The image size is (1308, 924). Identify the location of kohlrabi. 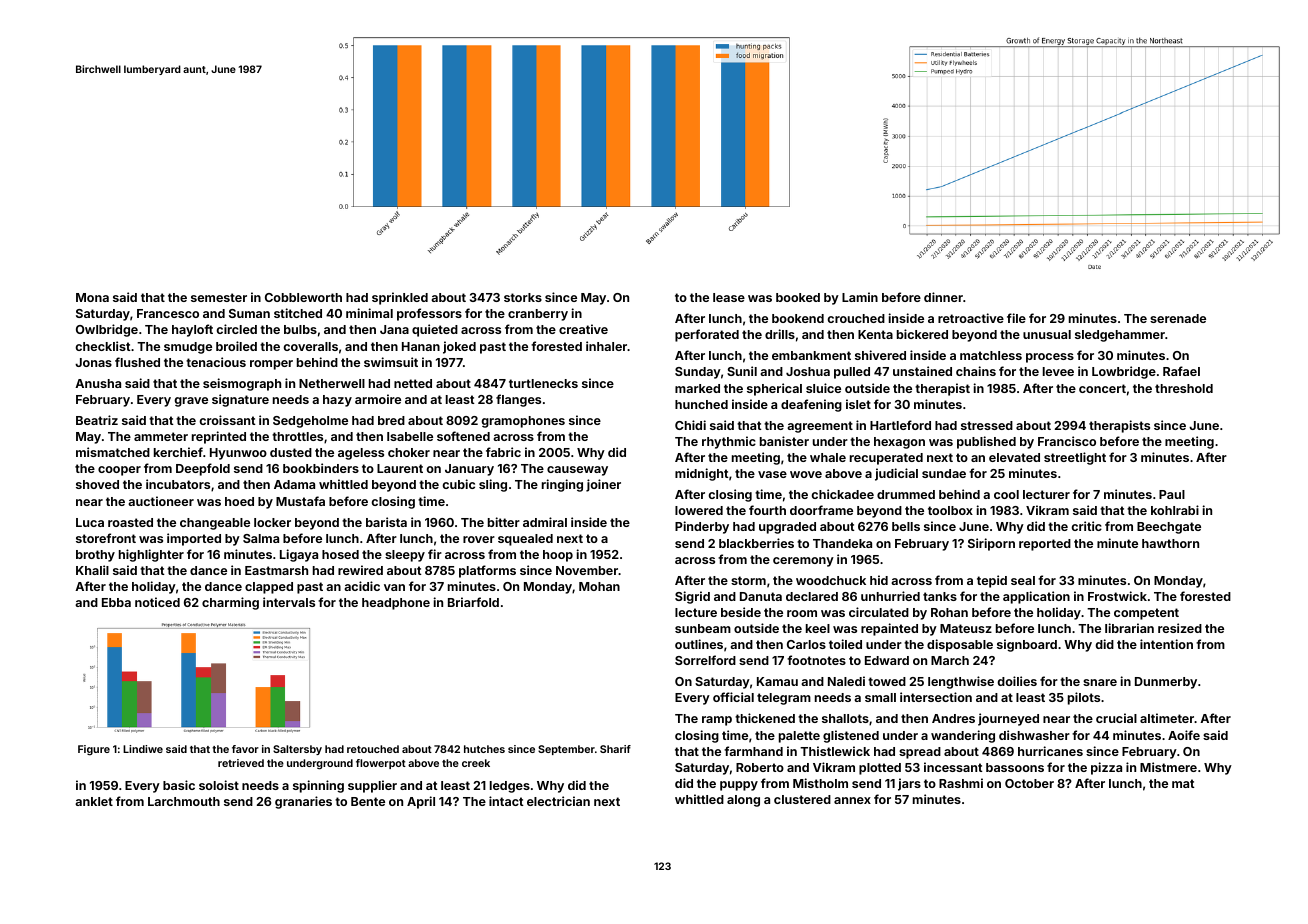
(1175, 510).
